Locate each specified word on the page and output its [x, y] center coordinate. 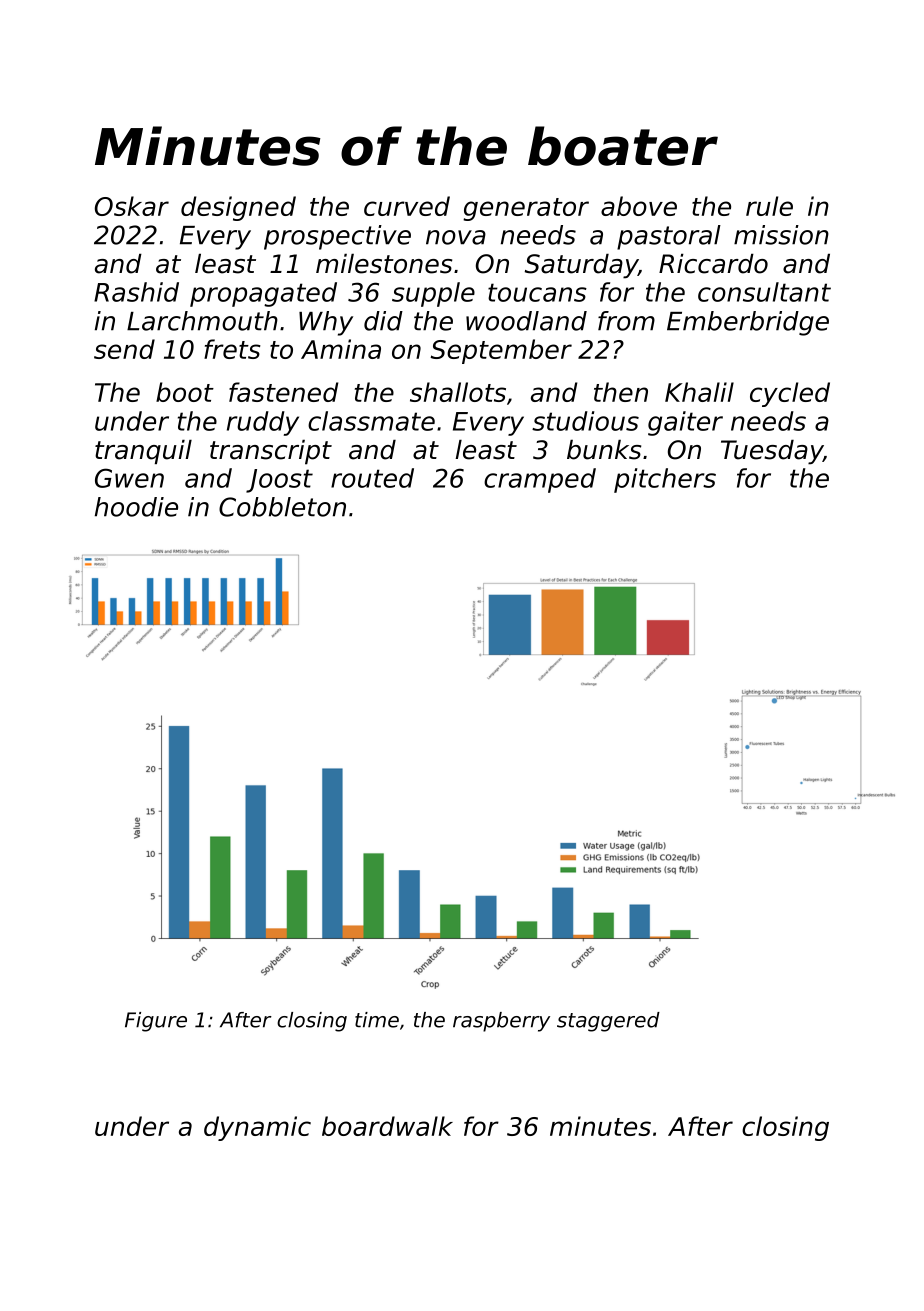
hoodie [136, 507]
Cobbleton [282, 507]
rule [769, 206]
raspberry [501, 1022]
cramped [540, 480]
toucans [537, 292]
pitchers [665, 480]
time [377, 1020]
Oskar [132, 206]
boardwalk [387, 1126]
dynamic [257, 1128]
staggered [608, 1022]
